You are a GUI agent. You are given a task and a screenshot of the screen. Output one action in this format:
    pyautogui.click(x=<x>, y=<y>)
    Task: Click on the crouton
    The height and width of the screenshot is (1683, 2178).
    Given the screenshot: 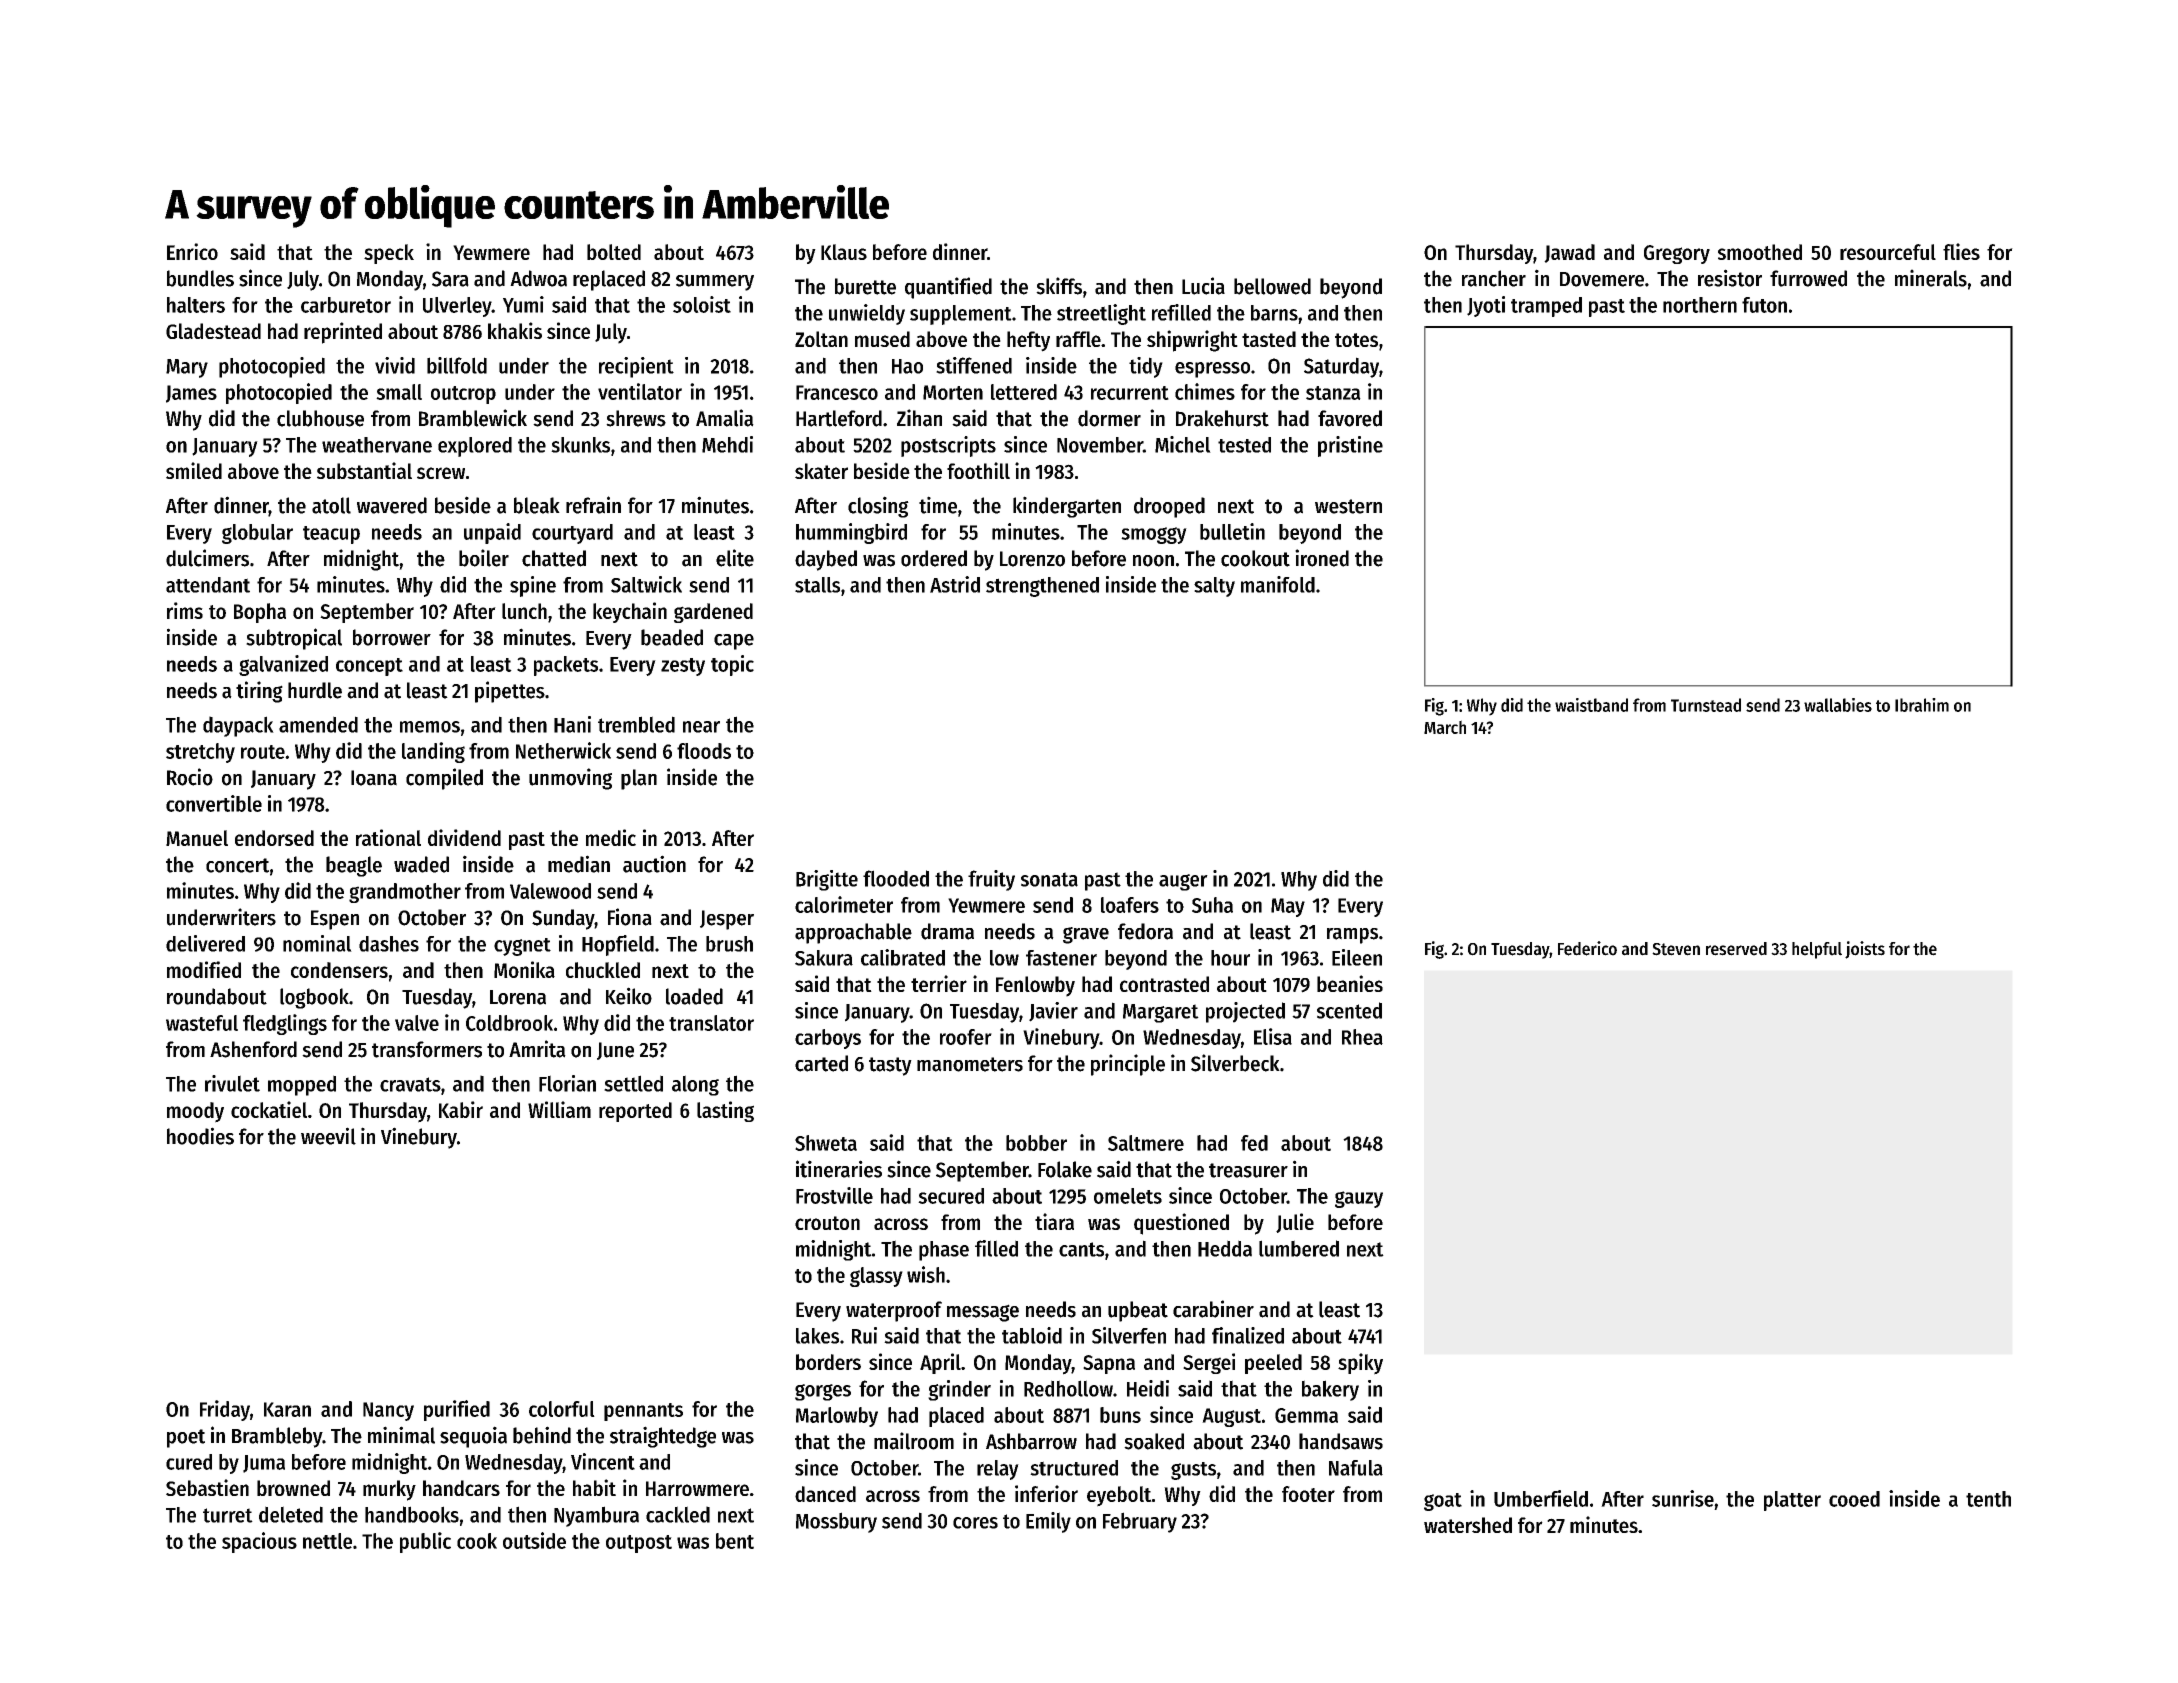 What is the action you would take?
    pyautogui.click(x=827, y=1223)
